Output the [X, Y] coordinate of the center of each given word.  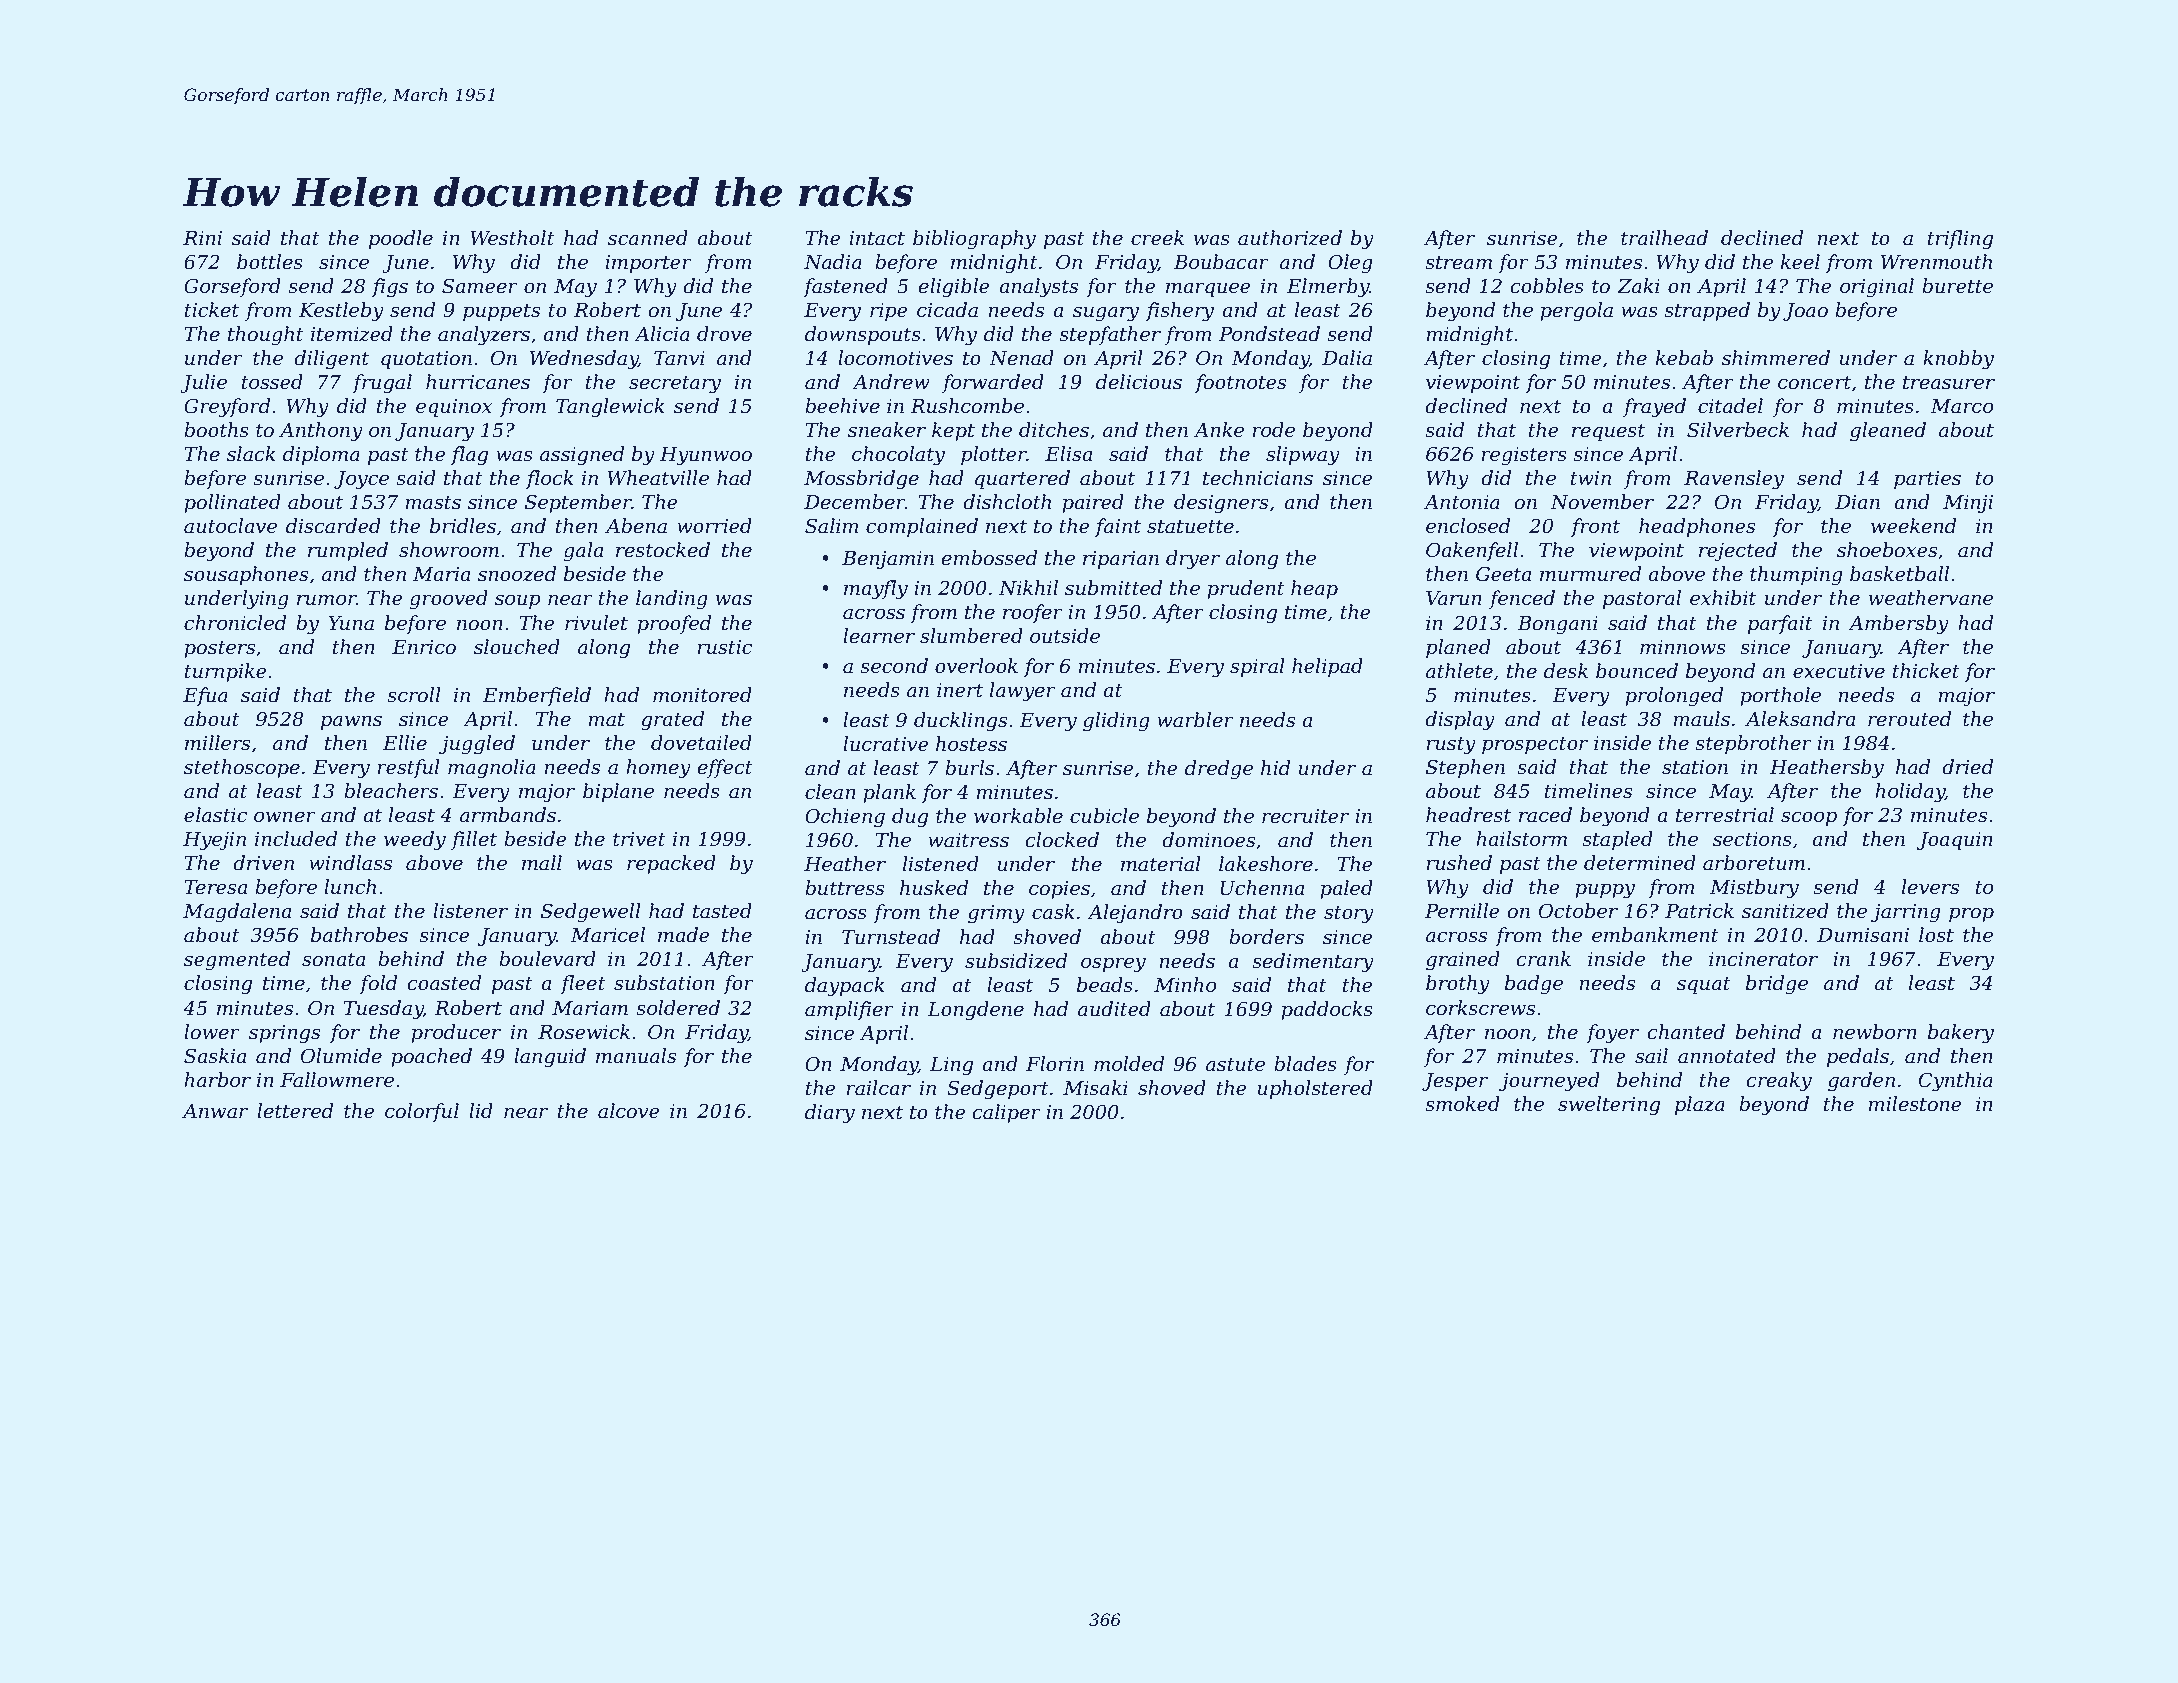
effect [725, 768]
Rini [202, 238]
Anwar [215, 1111]
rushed [1459, 863]
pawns [351, 722]
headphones [1697, 527]
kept [953, 431]
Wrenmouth [1936, 262]
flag [469, 456]
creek [1157, 238]
